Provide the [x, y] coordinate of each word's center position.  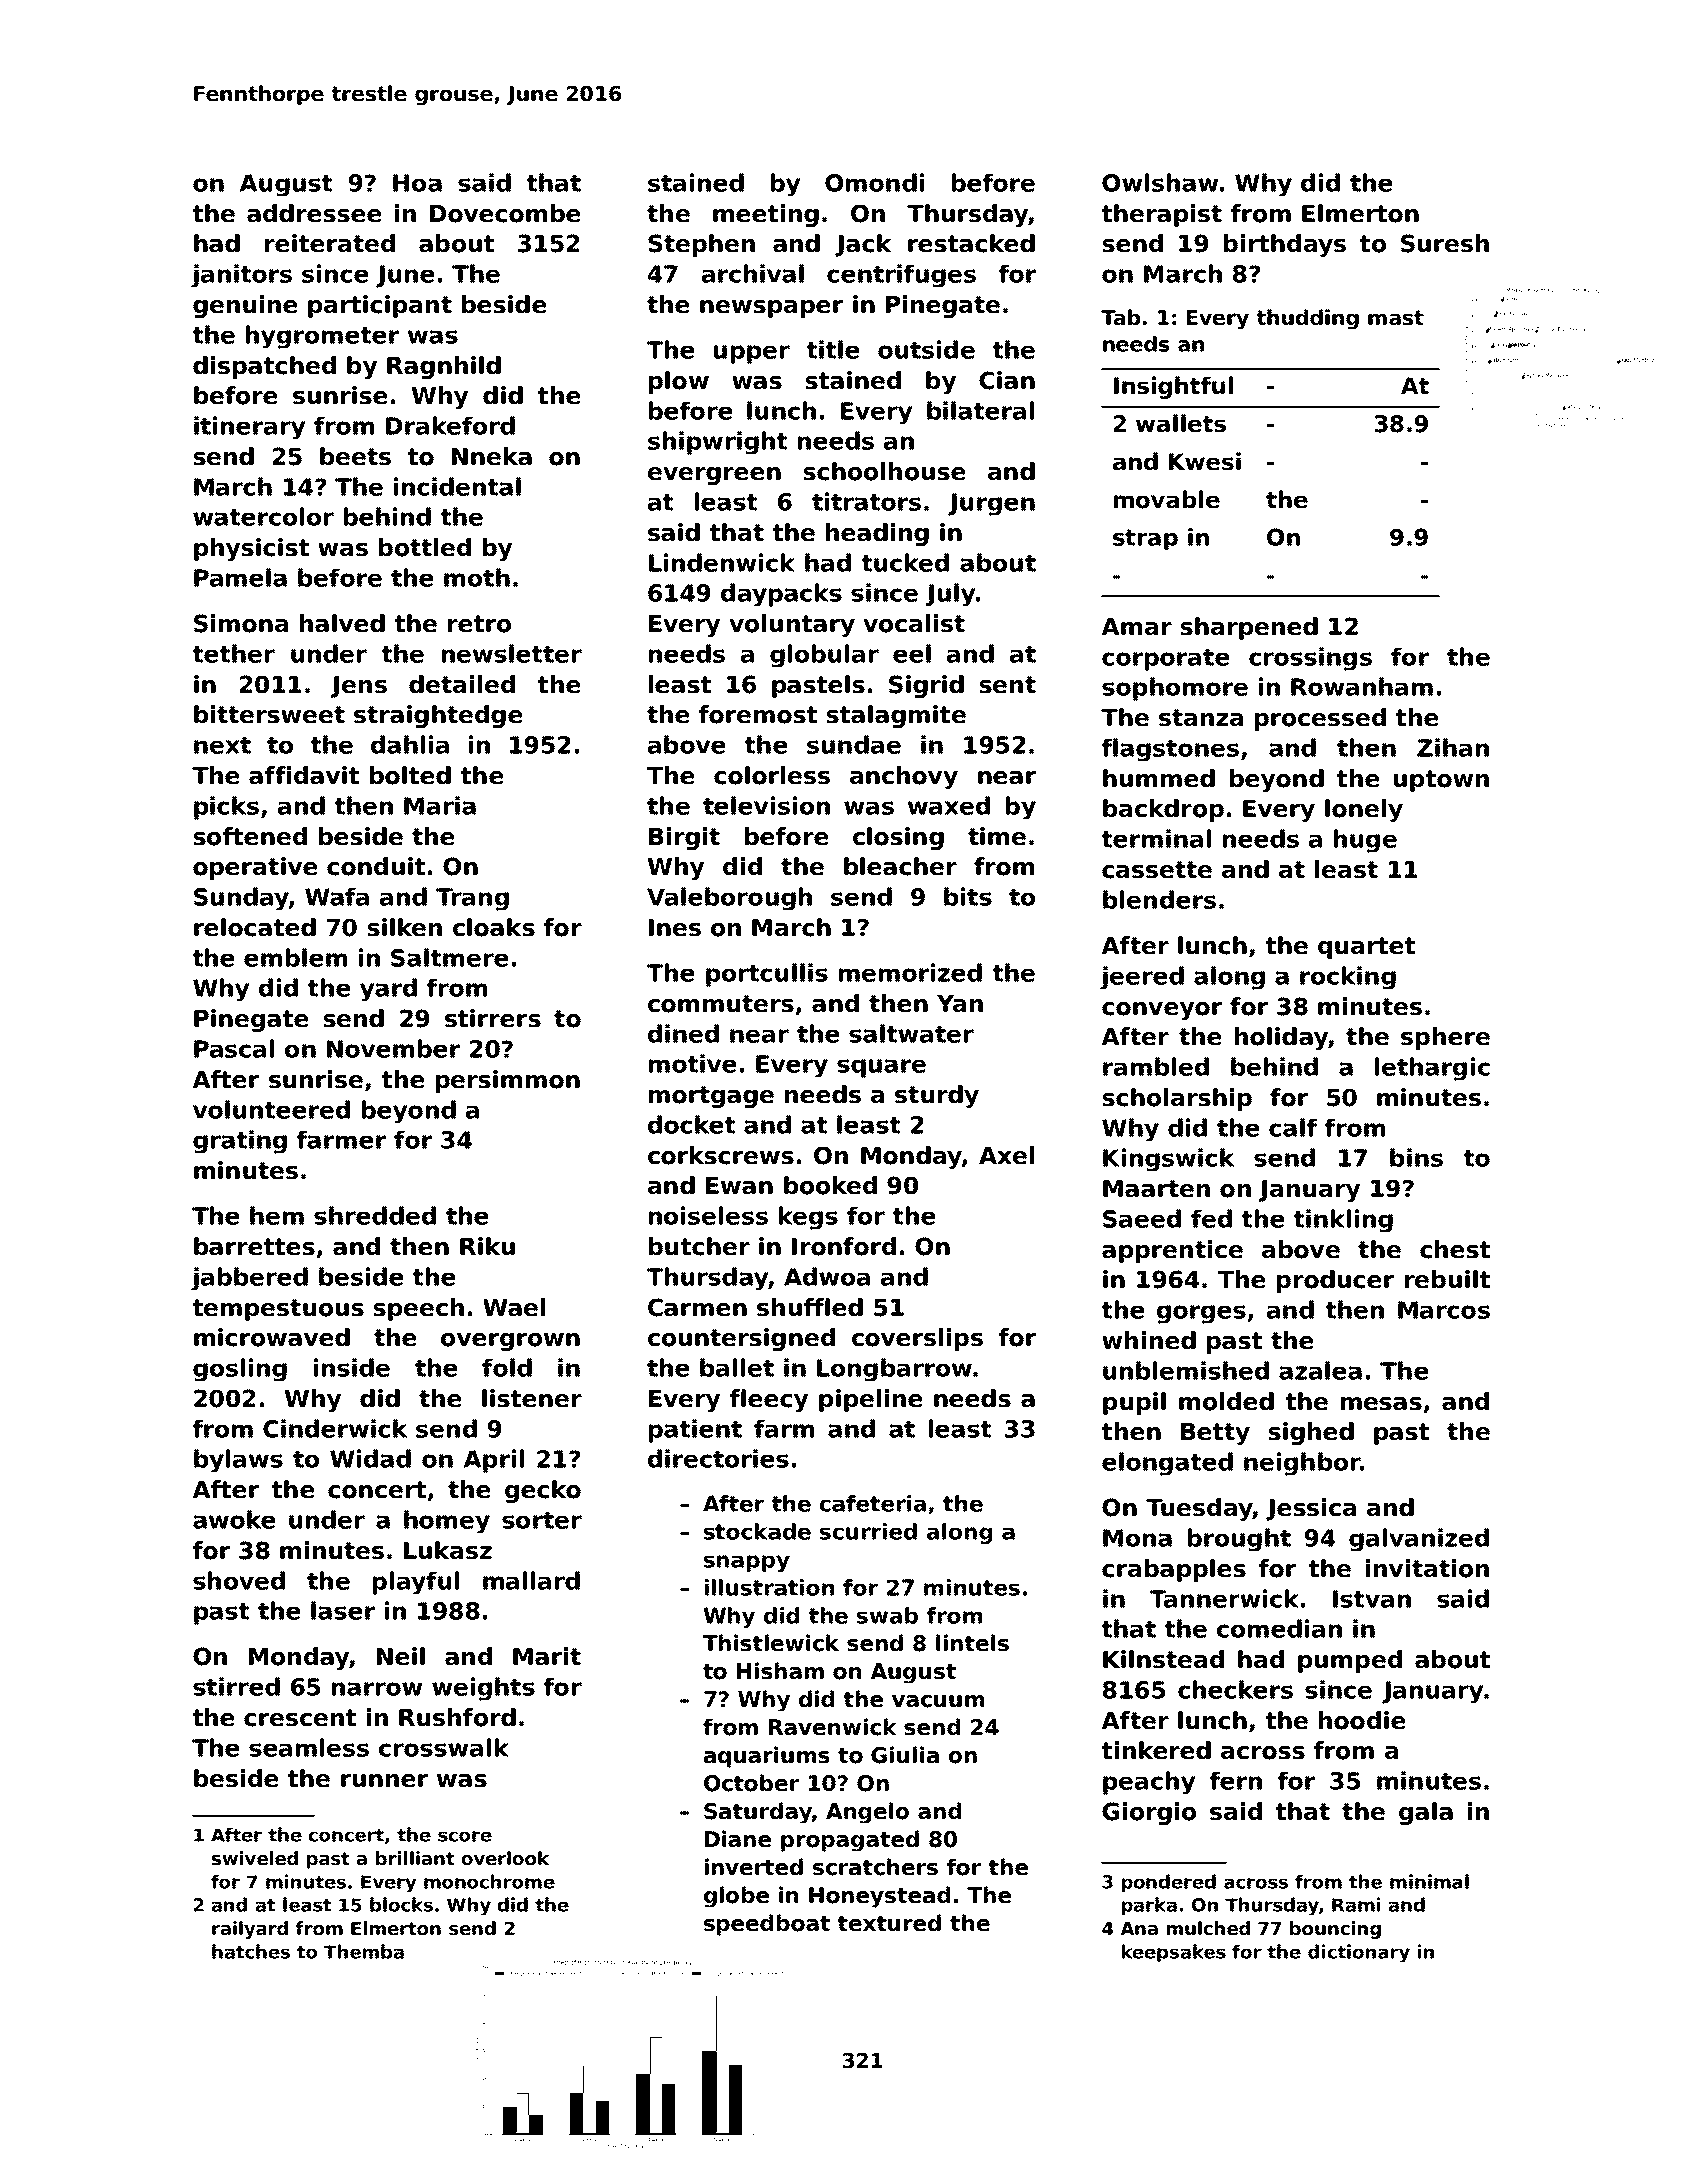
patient [695, 1431]
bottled [425, 547]
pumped [1350, 1661]
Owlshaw [1160, 182]
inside [352, 1367]
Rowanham [1362, 686]
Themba [364, 1951]
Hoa [417, 183]
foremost [758, 714]
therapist [1162, 215]
